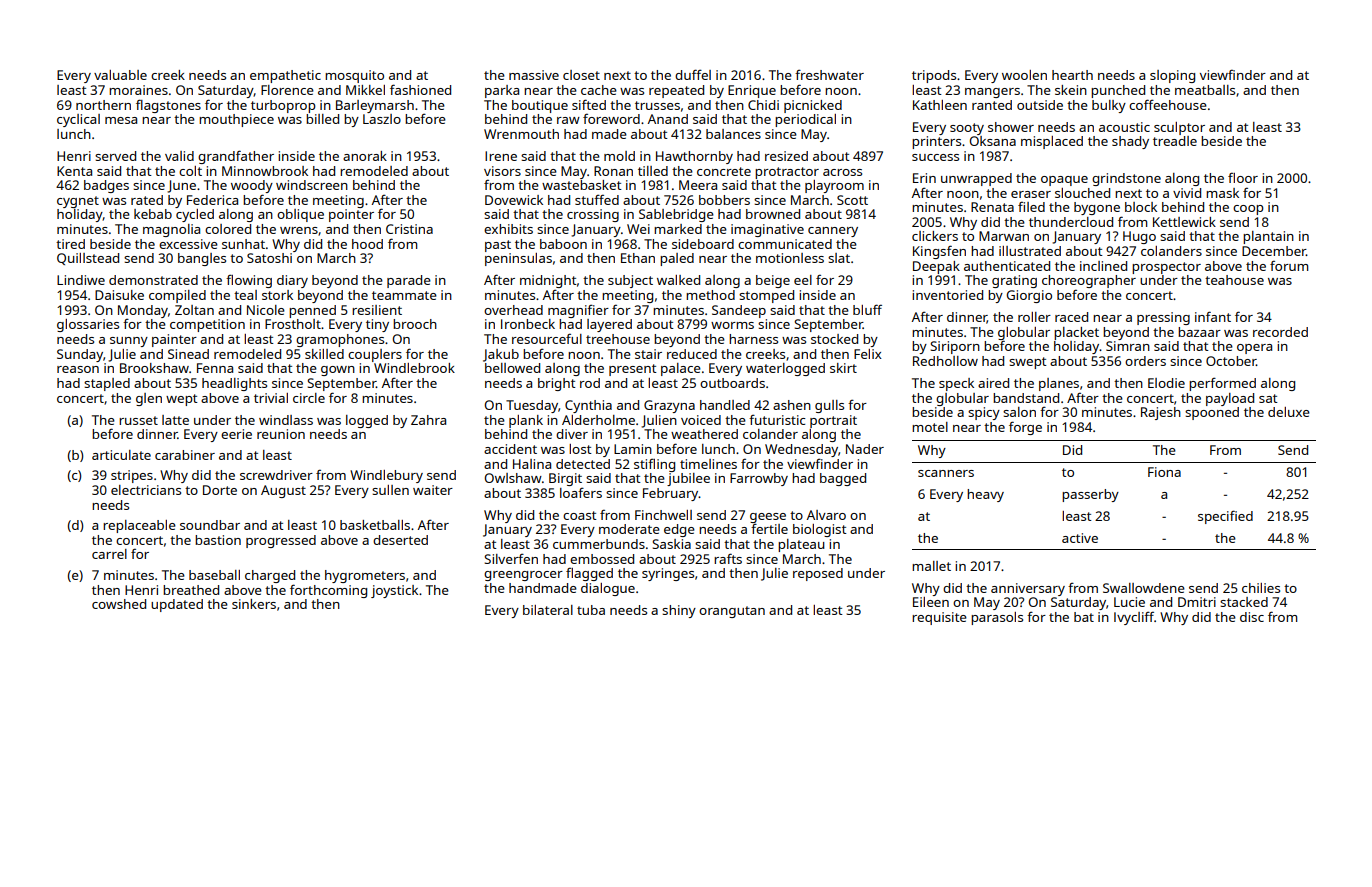 This document has height=887, width=1372. What do you see at coordinates (1280, 332) in the document?
I see `recorded` at bounding box center [1280, 332].
